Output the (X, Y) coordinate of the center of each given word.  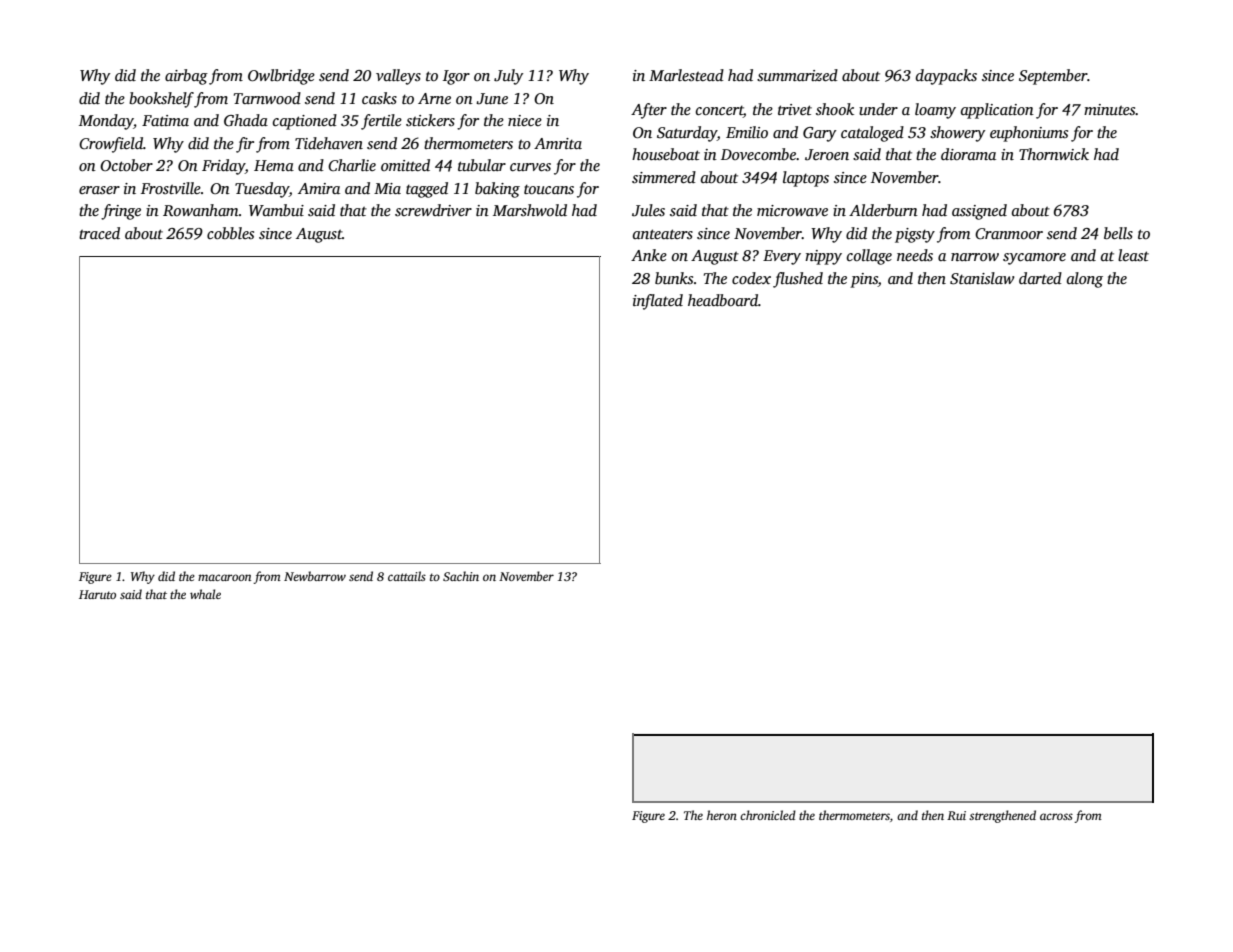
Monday (106, 122)
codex (751, 278)
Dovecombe (758, 154)
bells (1118, 233)
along (1085, 280)
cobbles (230, 233)
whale (205, 594)
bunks (674, 278)
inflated (658, 302)
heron (722, 815)
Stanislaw (982, 278)
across (1056, 816)
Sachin (461, 576)
